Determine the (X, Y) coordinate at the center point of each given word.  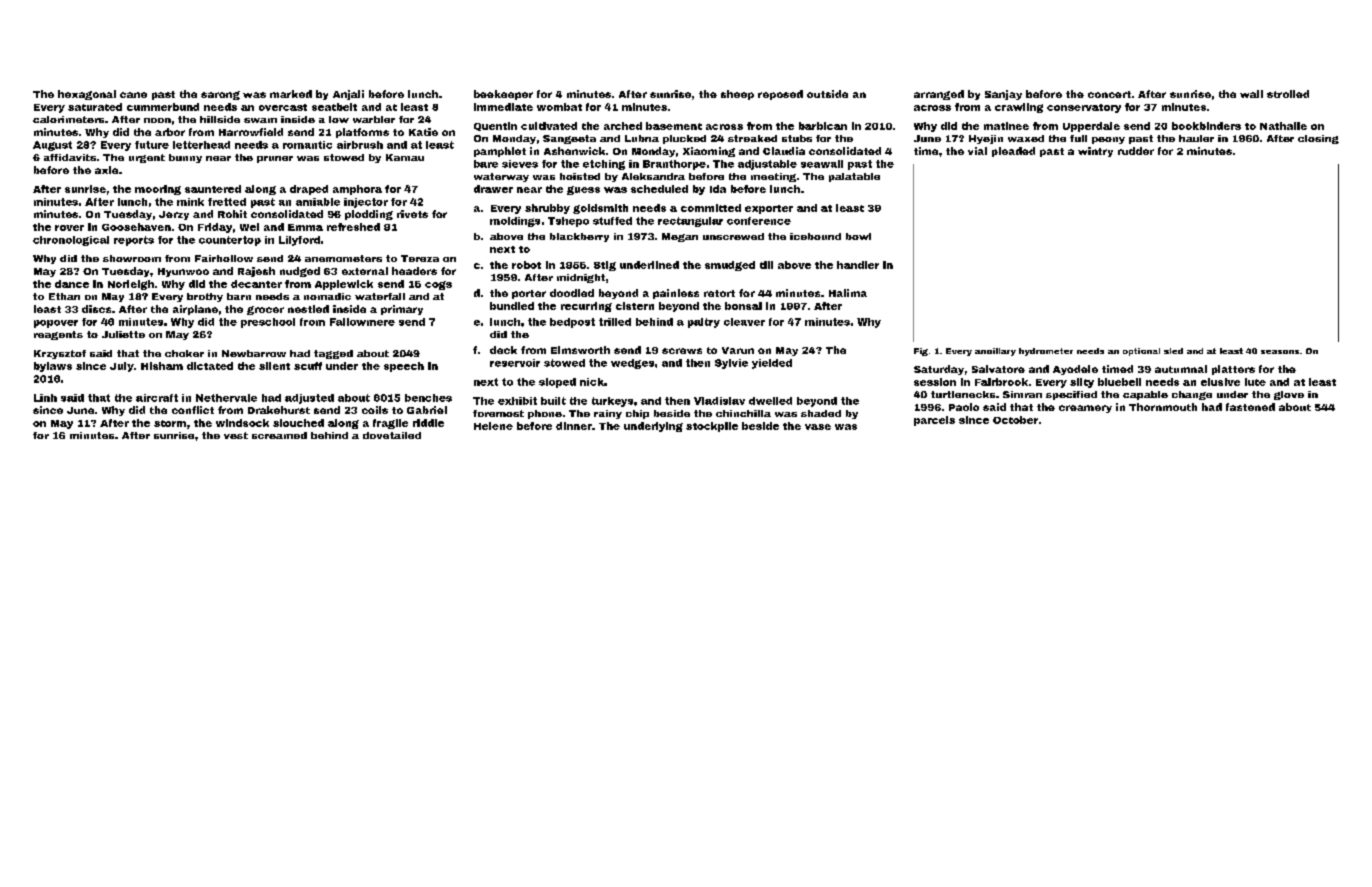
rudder (1136, 151)
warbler (374, 119)
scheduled (659, 189)
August (52, 146)
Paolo (964, 407)
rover (69, 228)
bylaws (53, 367)
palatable (854, 177)
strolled (1288, 94)
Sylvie (731, 364)
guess (583, 190)
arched (623, 126)
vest (236, 435)
